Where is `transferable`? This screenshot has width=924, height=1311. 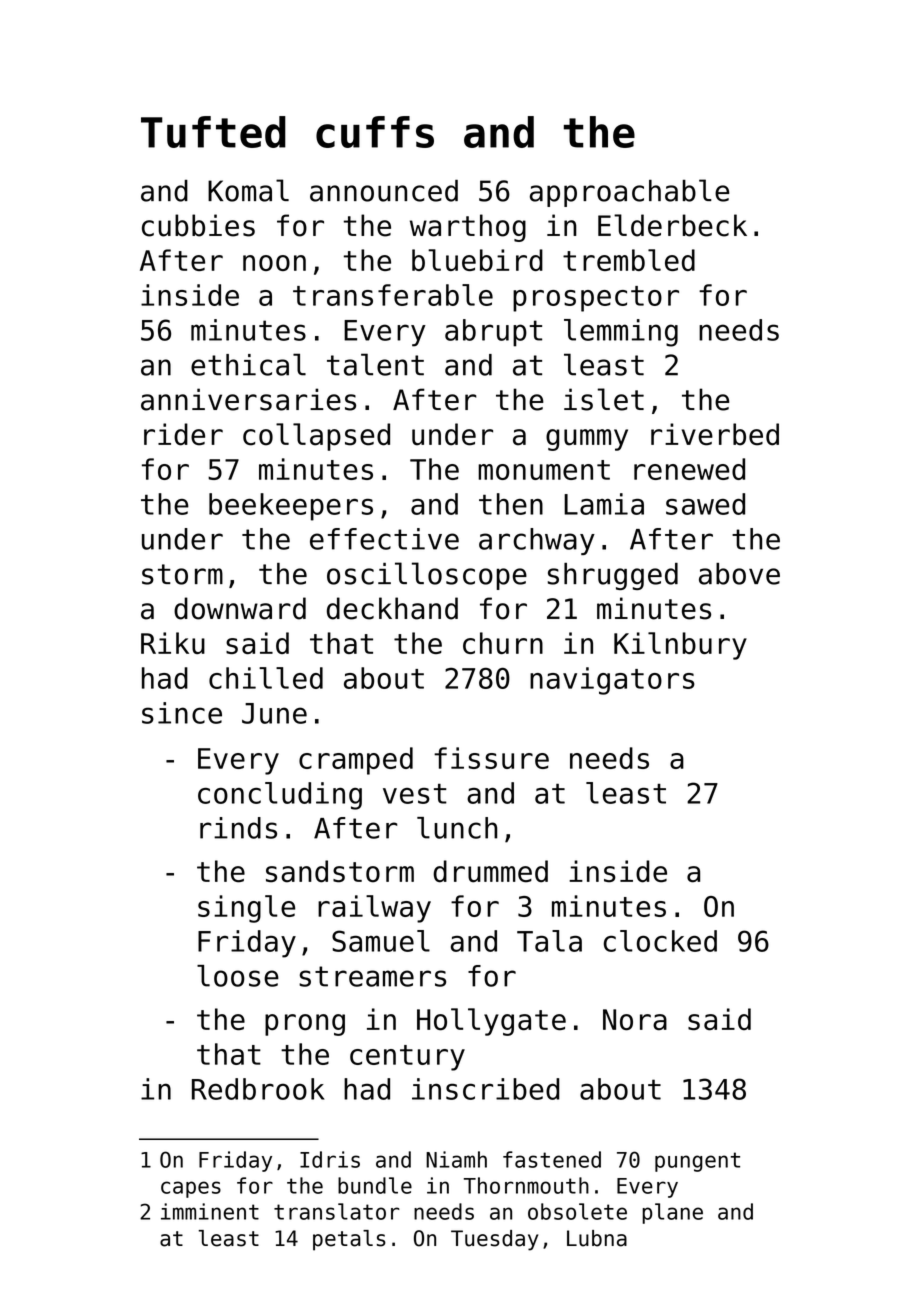 transferable is located at coordinates (393, 295).
